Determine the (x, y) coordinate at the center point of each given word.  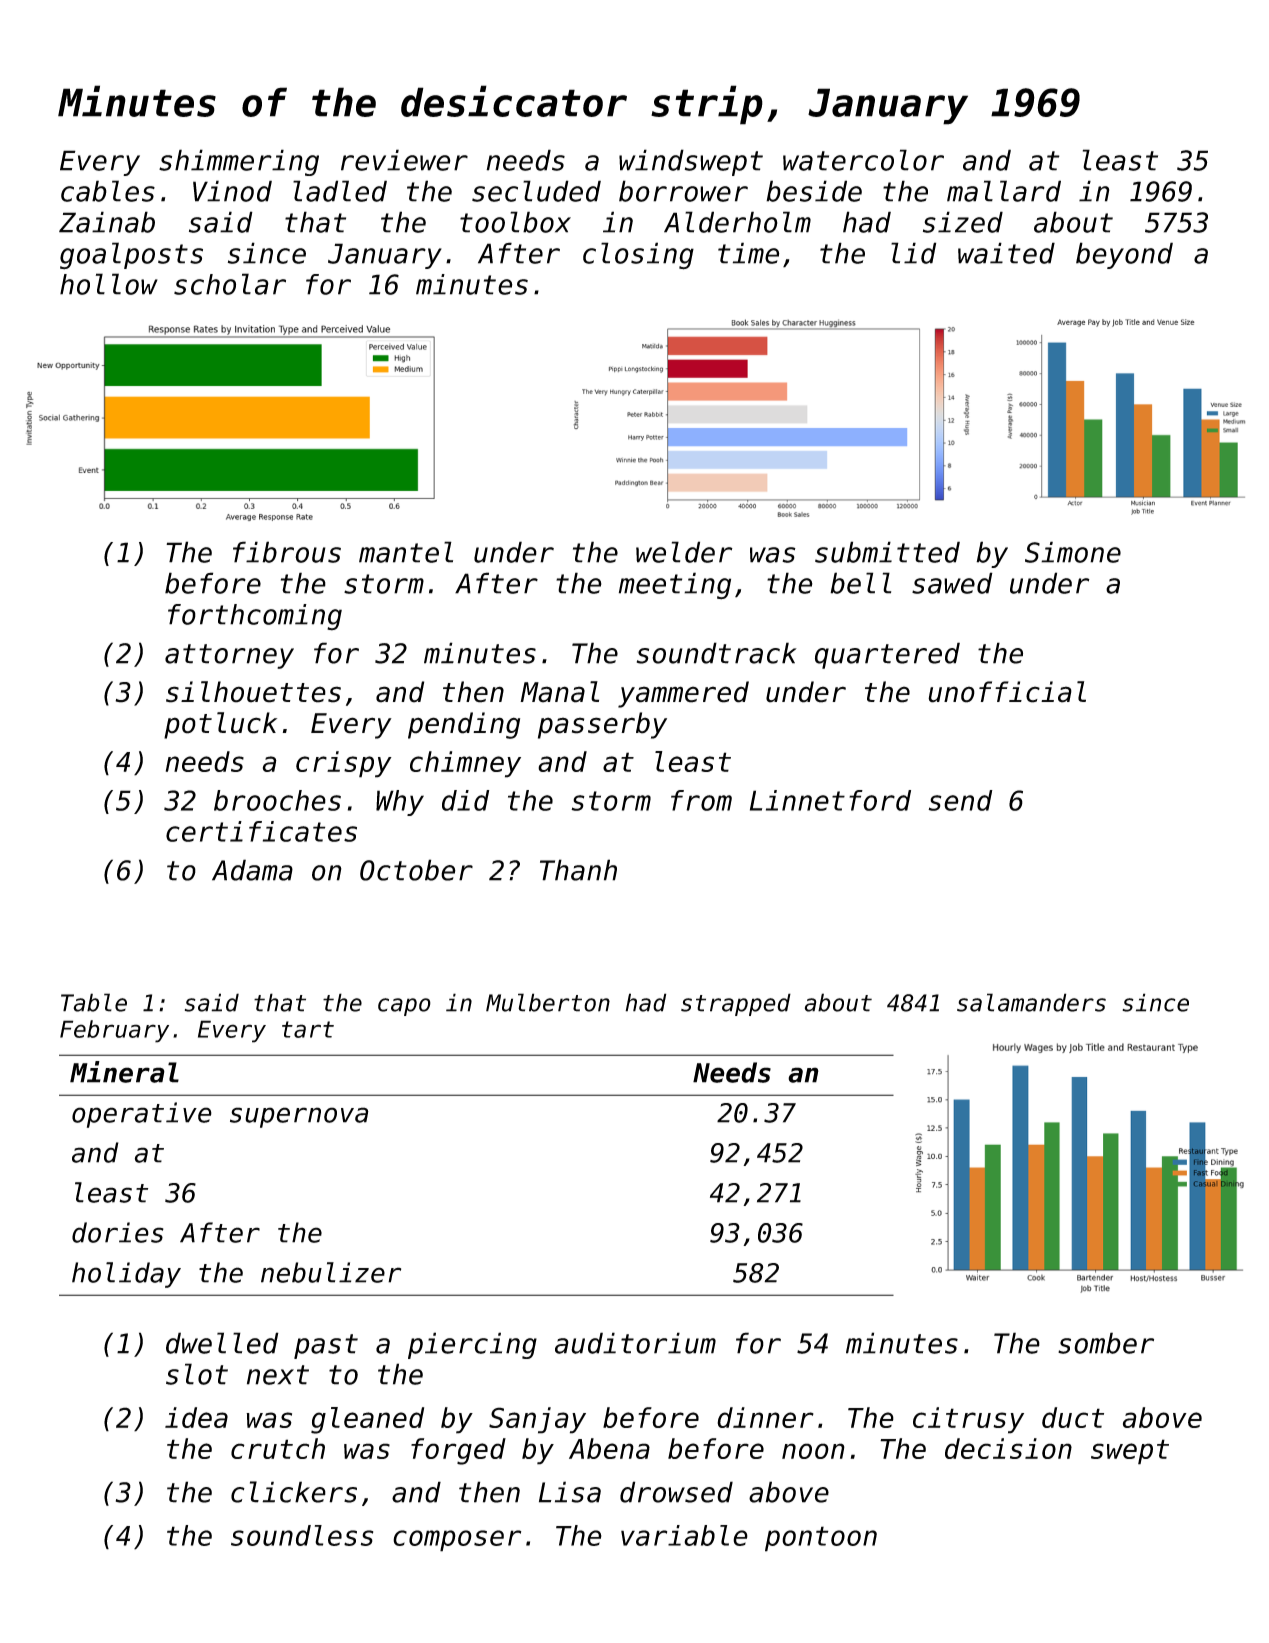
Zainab (107, 222)
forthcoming (255, 617)
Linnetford (830, 800)
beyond (1124, 255)
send (960, 800)
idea (196, 1417)
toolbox (515, 222)
